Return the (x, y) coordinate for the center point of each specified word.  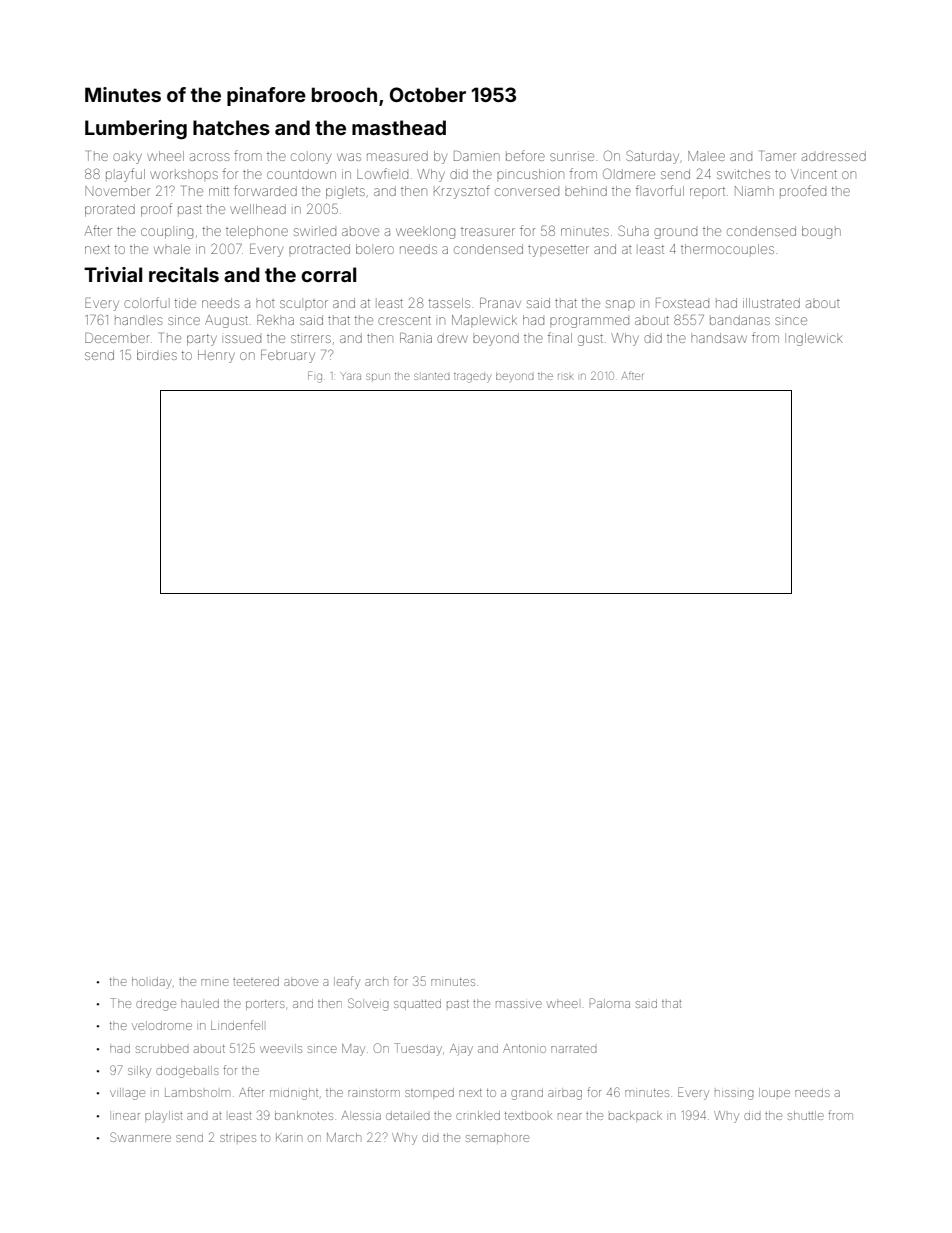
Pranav (500, 303)
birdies (157, 355)
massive (519, 1004)
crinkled (478, 1115)
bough (821, 232)
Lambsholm (197, 1092)
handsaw (719, 338)
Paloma (610, 1003)
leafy (347, 982)
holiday (152, 983)
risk (566, 376)
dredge (156, 1006)
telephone (257, 232)
